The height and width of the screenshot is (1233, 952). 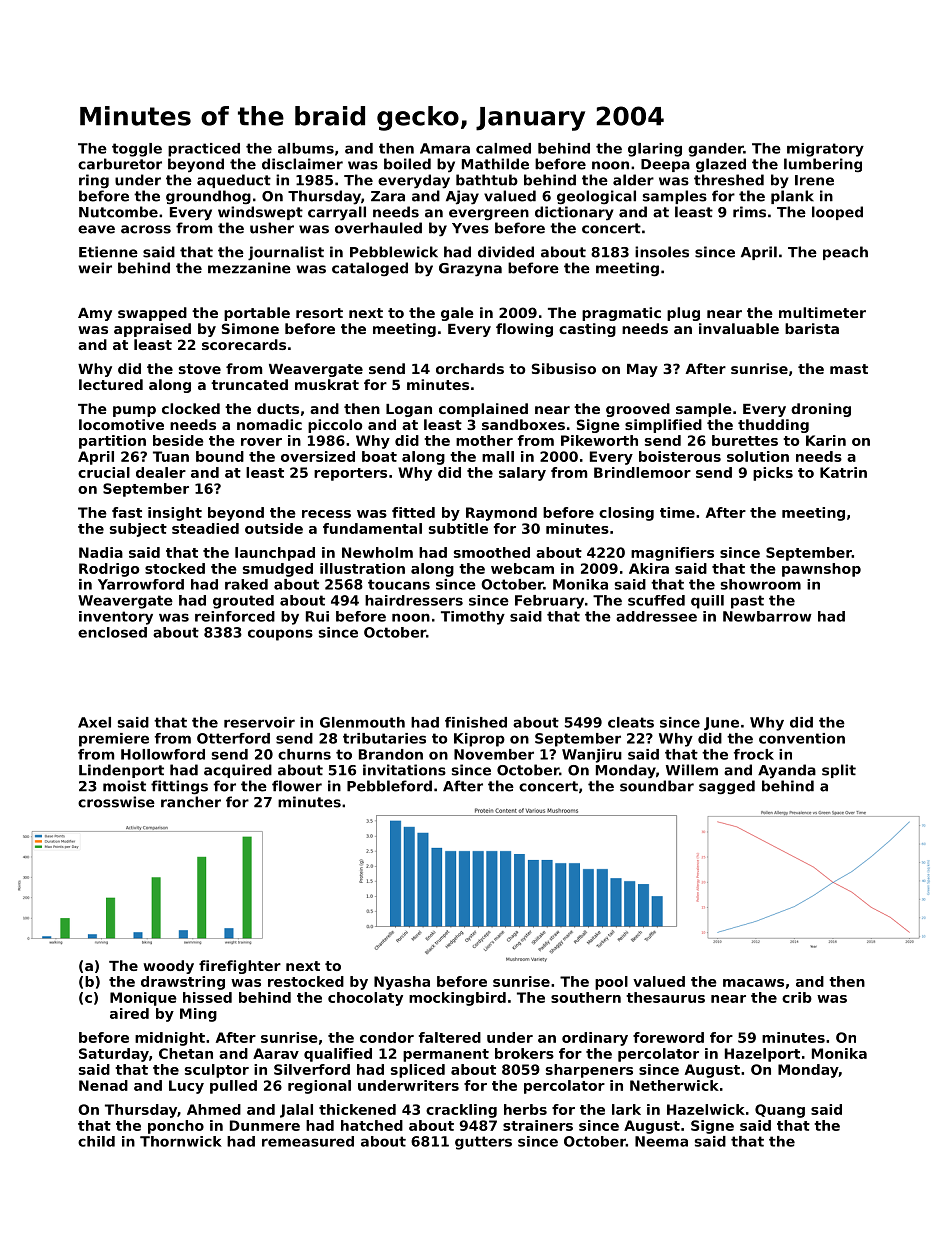 I want to click on rancher, so click(x=191, y=802).
